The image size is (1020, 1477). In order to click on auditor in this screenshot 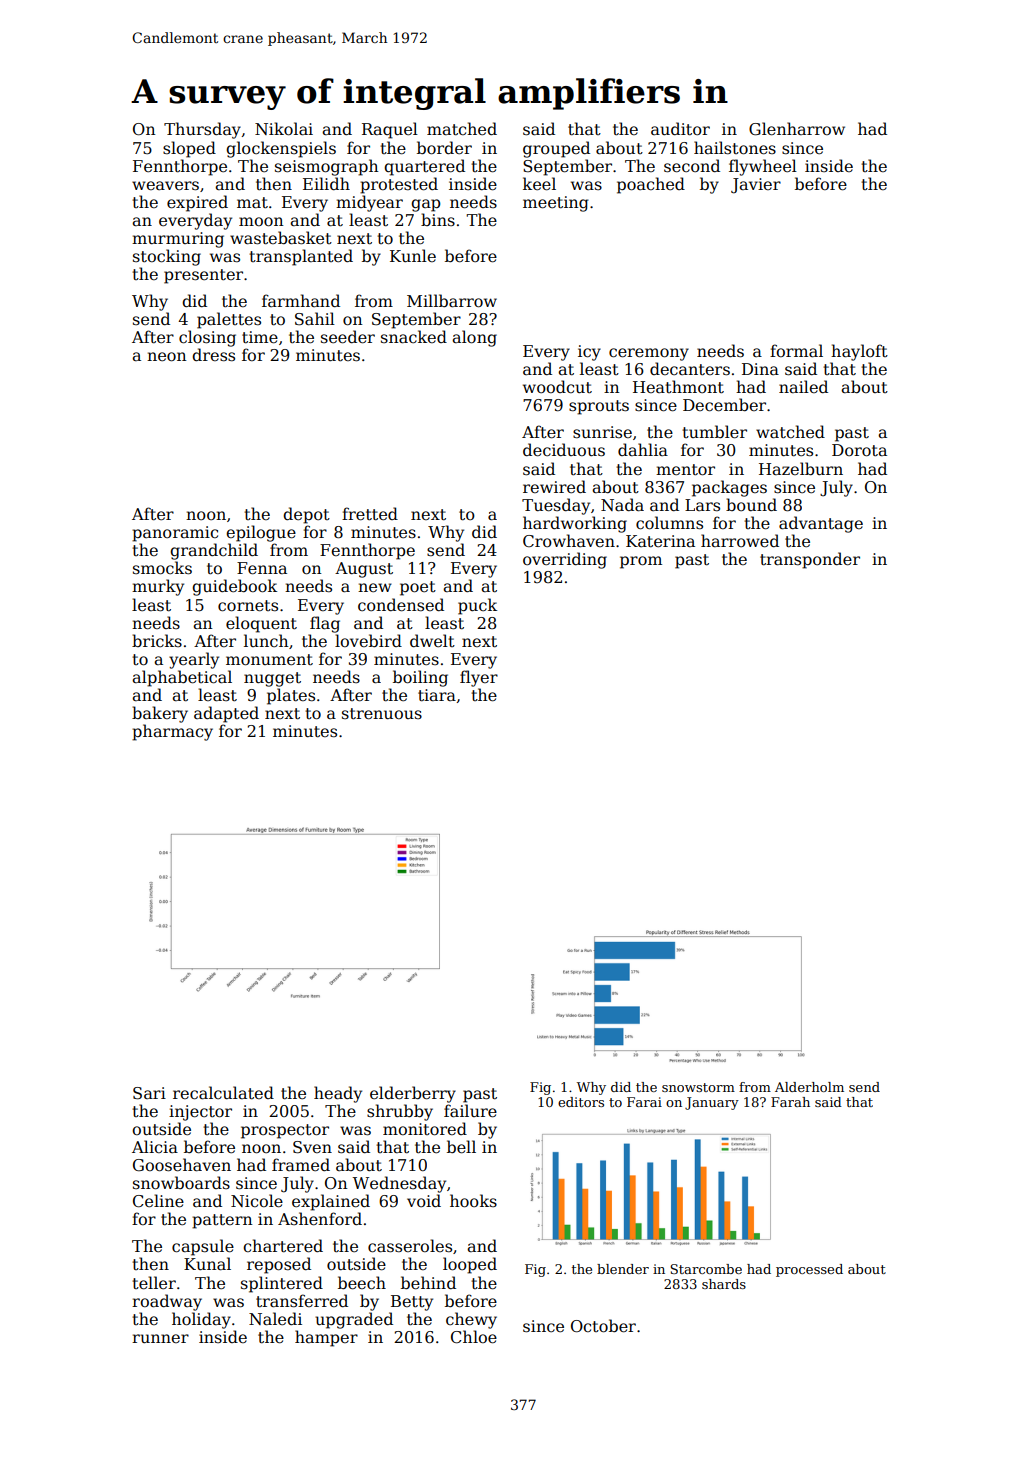, I will do `click(680, 129)`.
